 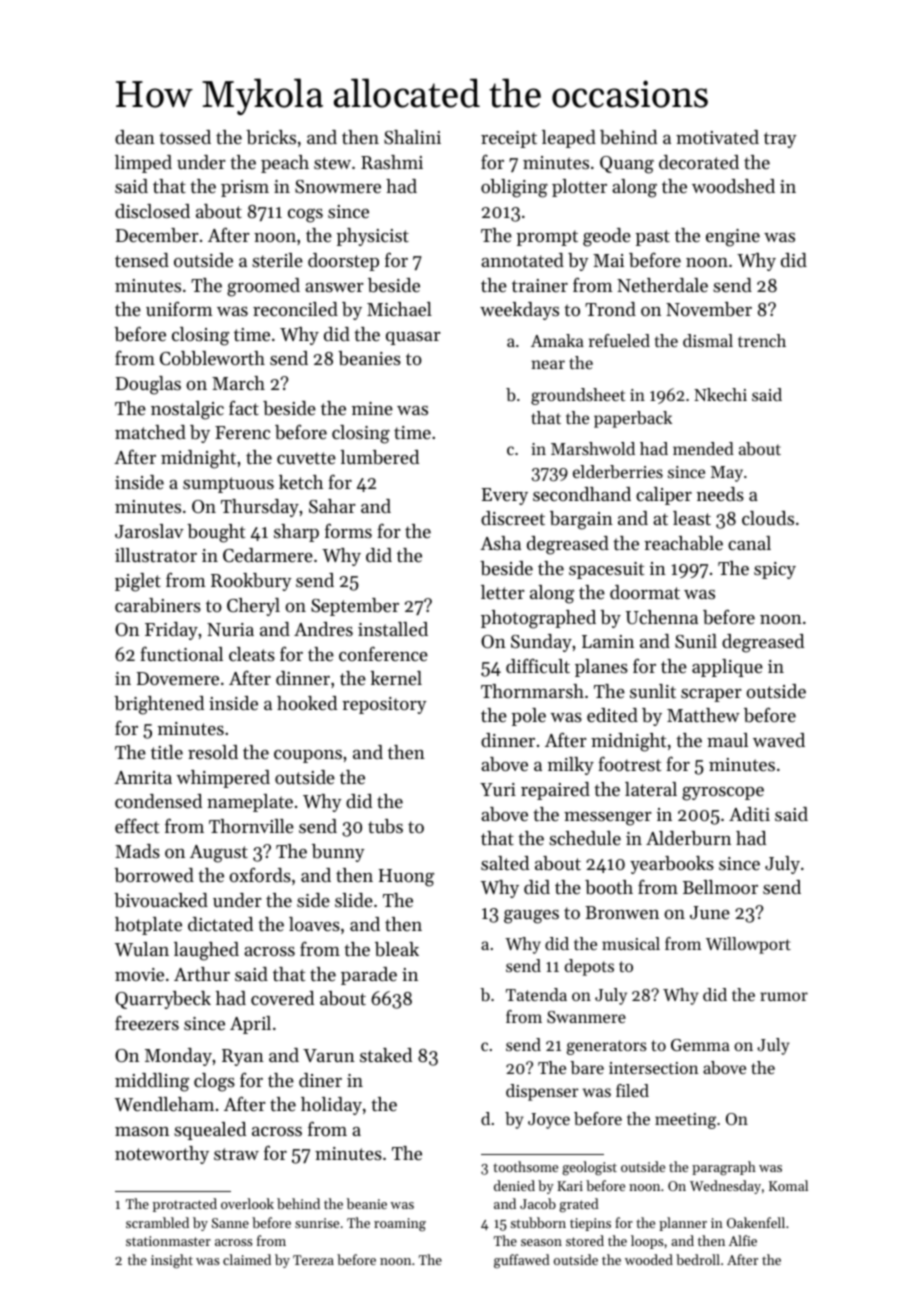 What do you see at coordinates (538, 619) in the image?
I see `photographed` at bounding box center [538, 619].
